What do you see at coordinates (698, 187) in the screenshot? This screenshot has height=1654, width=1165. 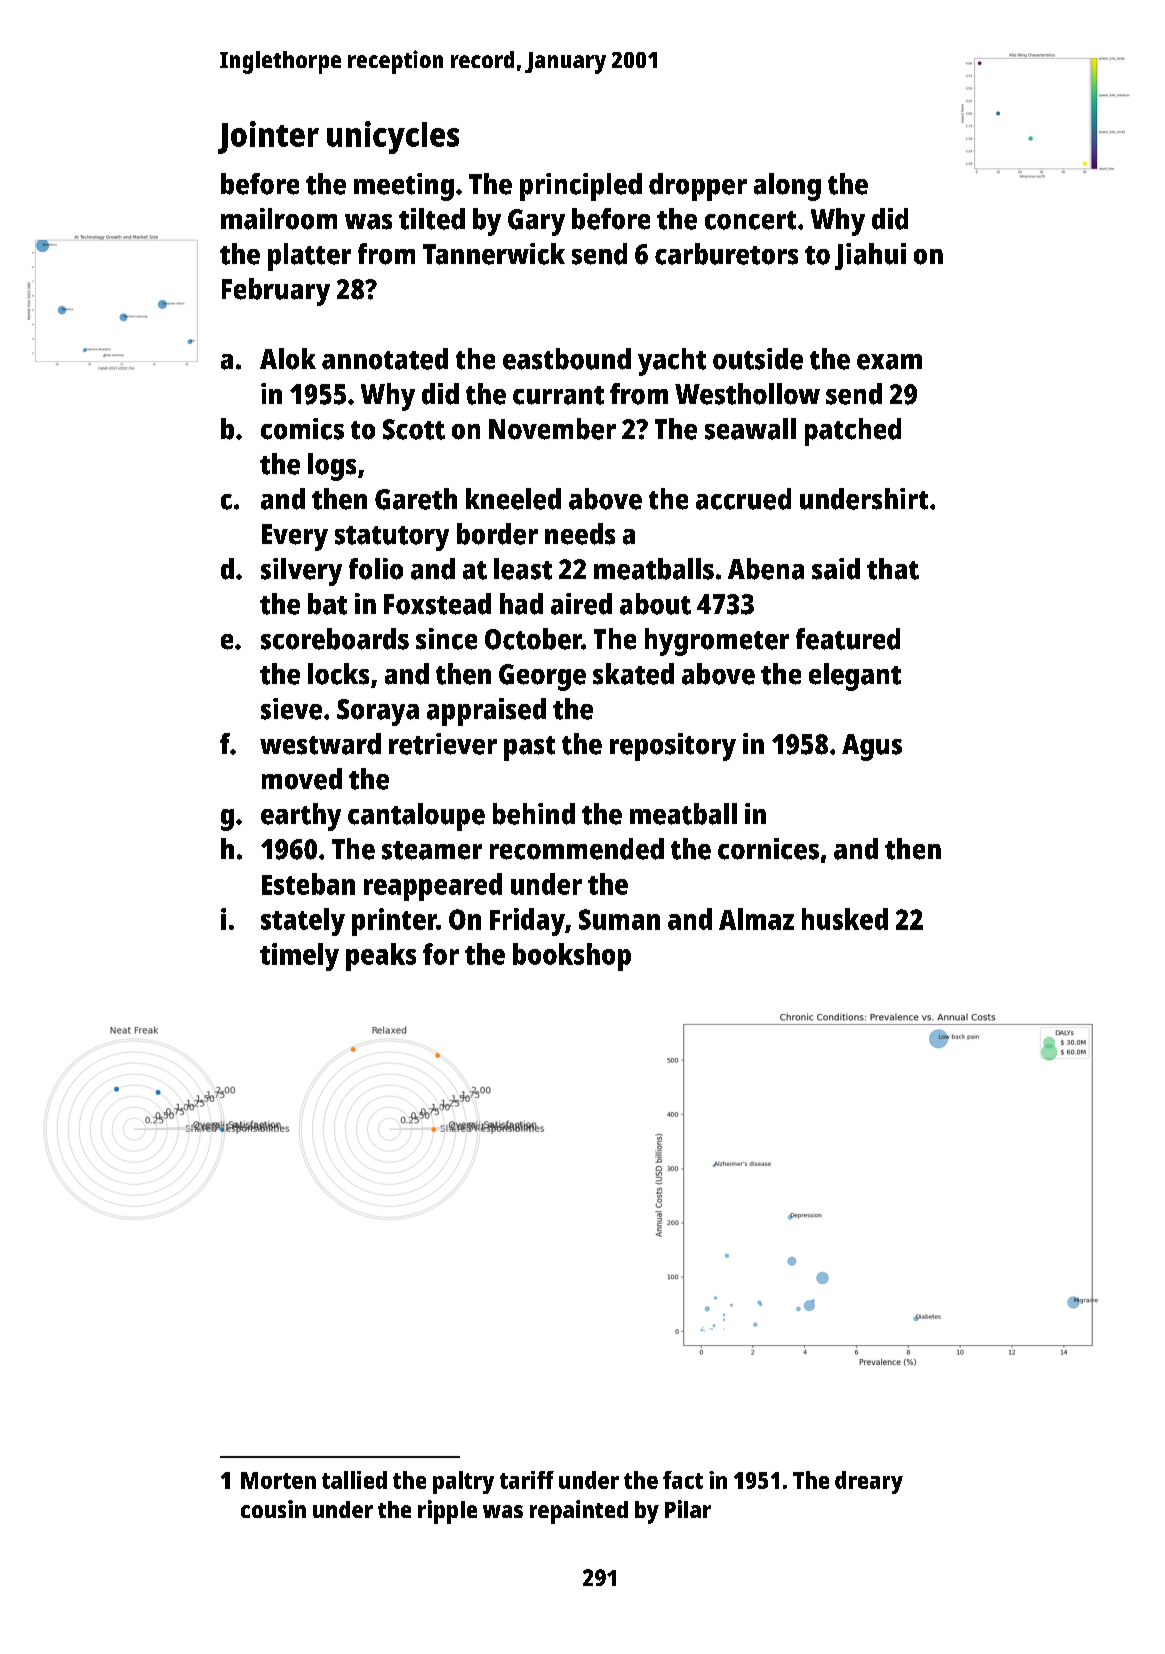 I see `dropper` at bounding box center [698, 187].
